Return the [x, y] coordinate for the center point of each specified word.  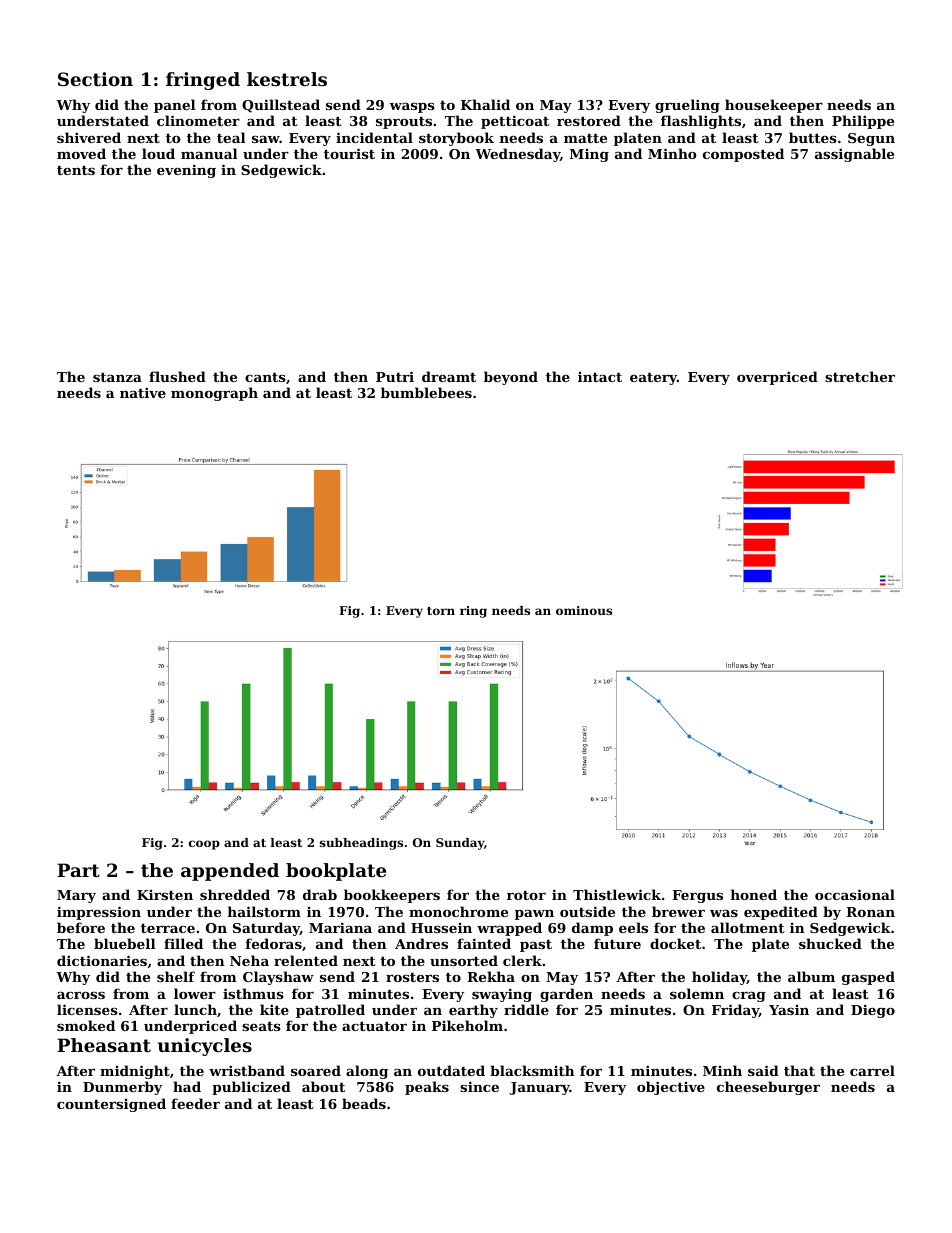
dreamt [449, 376]
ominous [584, 610]
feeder [195, 1103]
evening [186, 171]
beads [364, 1103]
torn [441, 611]
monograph [214, 394]
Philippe [863, 122]
